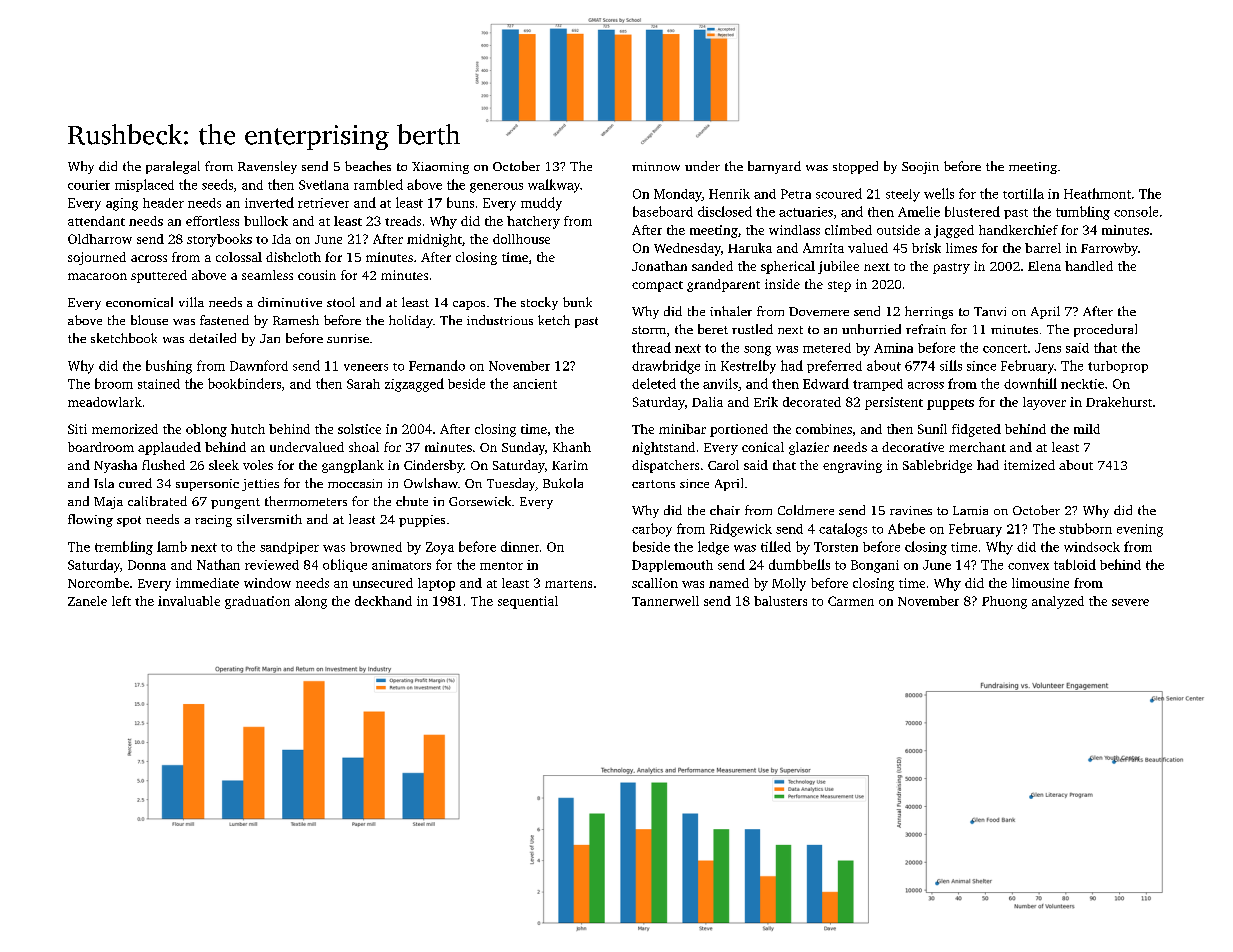 Image resolution: width=1233 pixels, height=952 pixels. I want to click on detailed, so click(212, 338).
